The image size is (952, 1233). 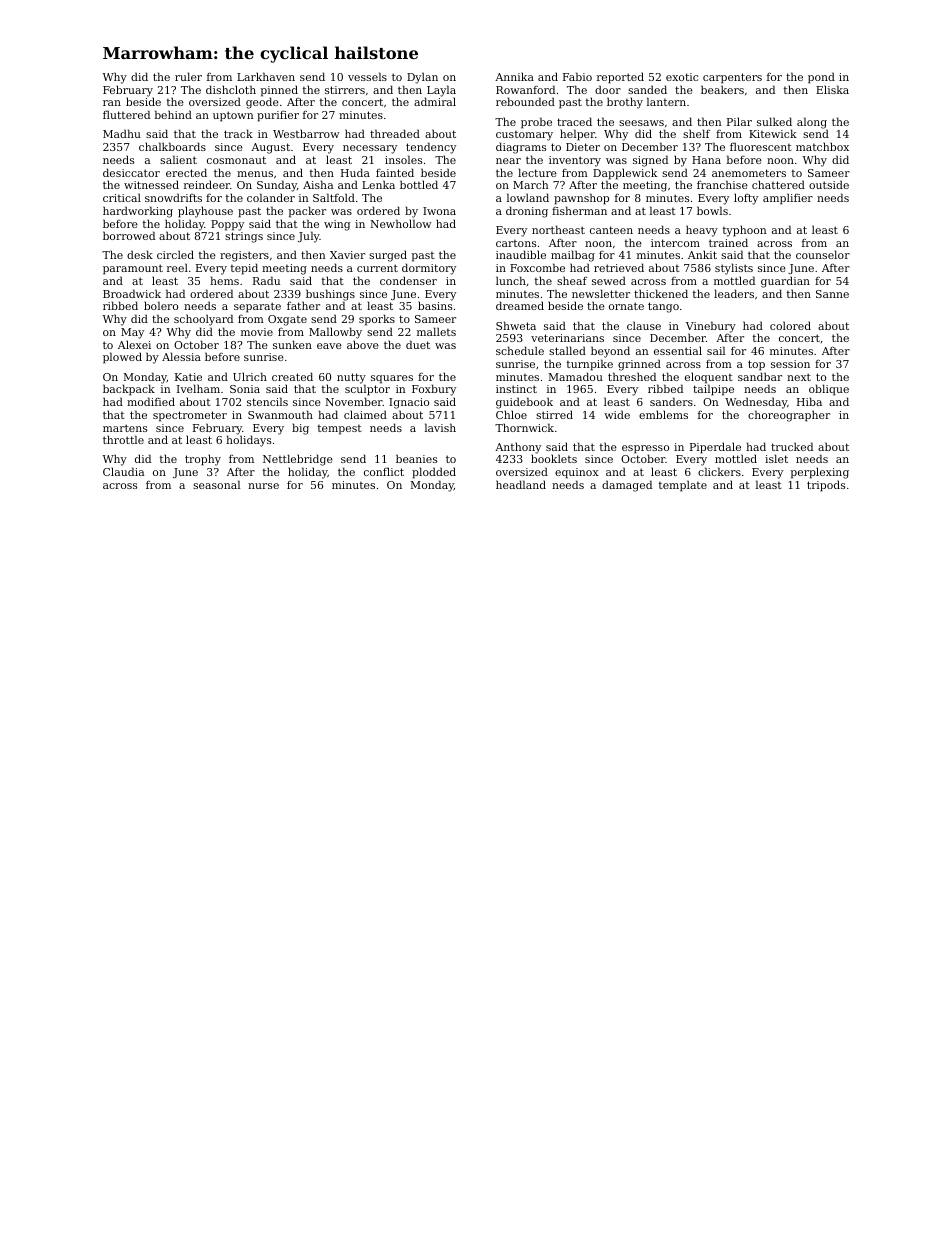 What do you see at coordinates (829, 184) in the document?
I see `outside` at bounding box center [829, 184].
